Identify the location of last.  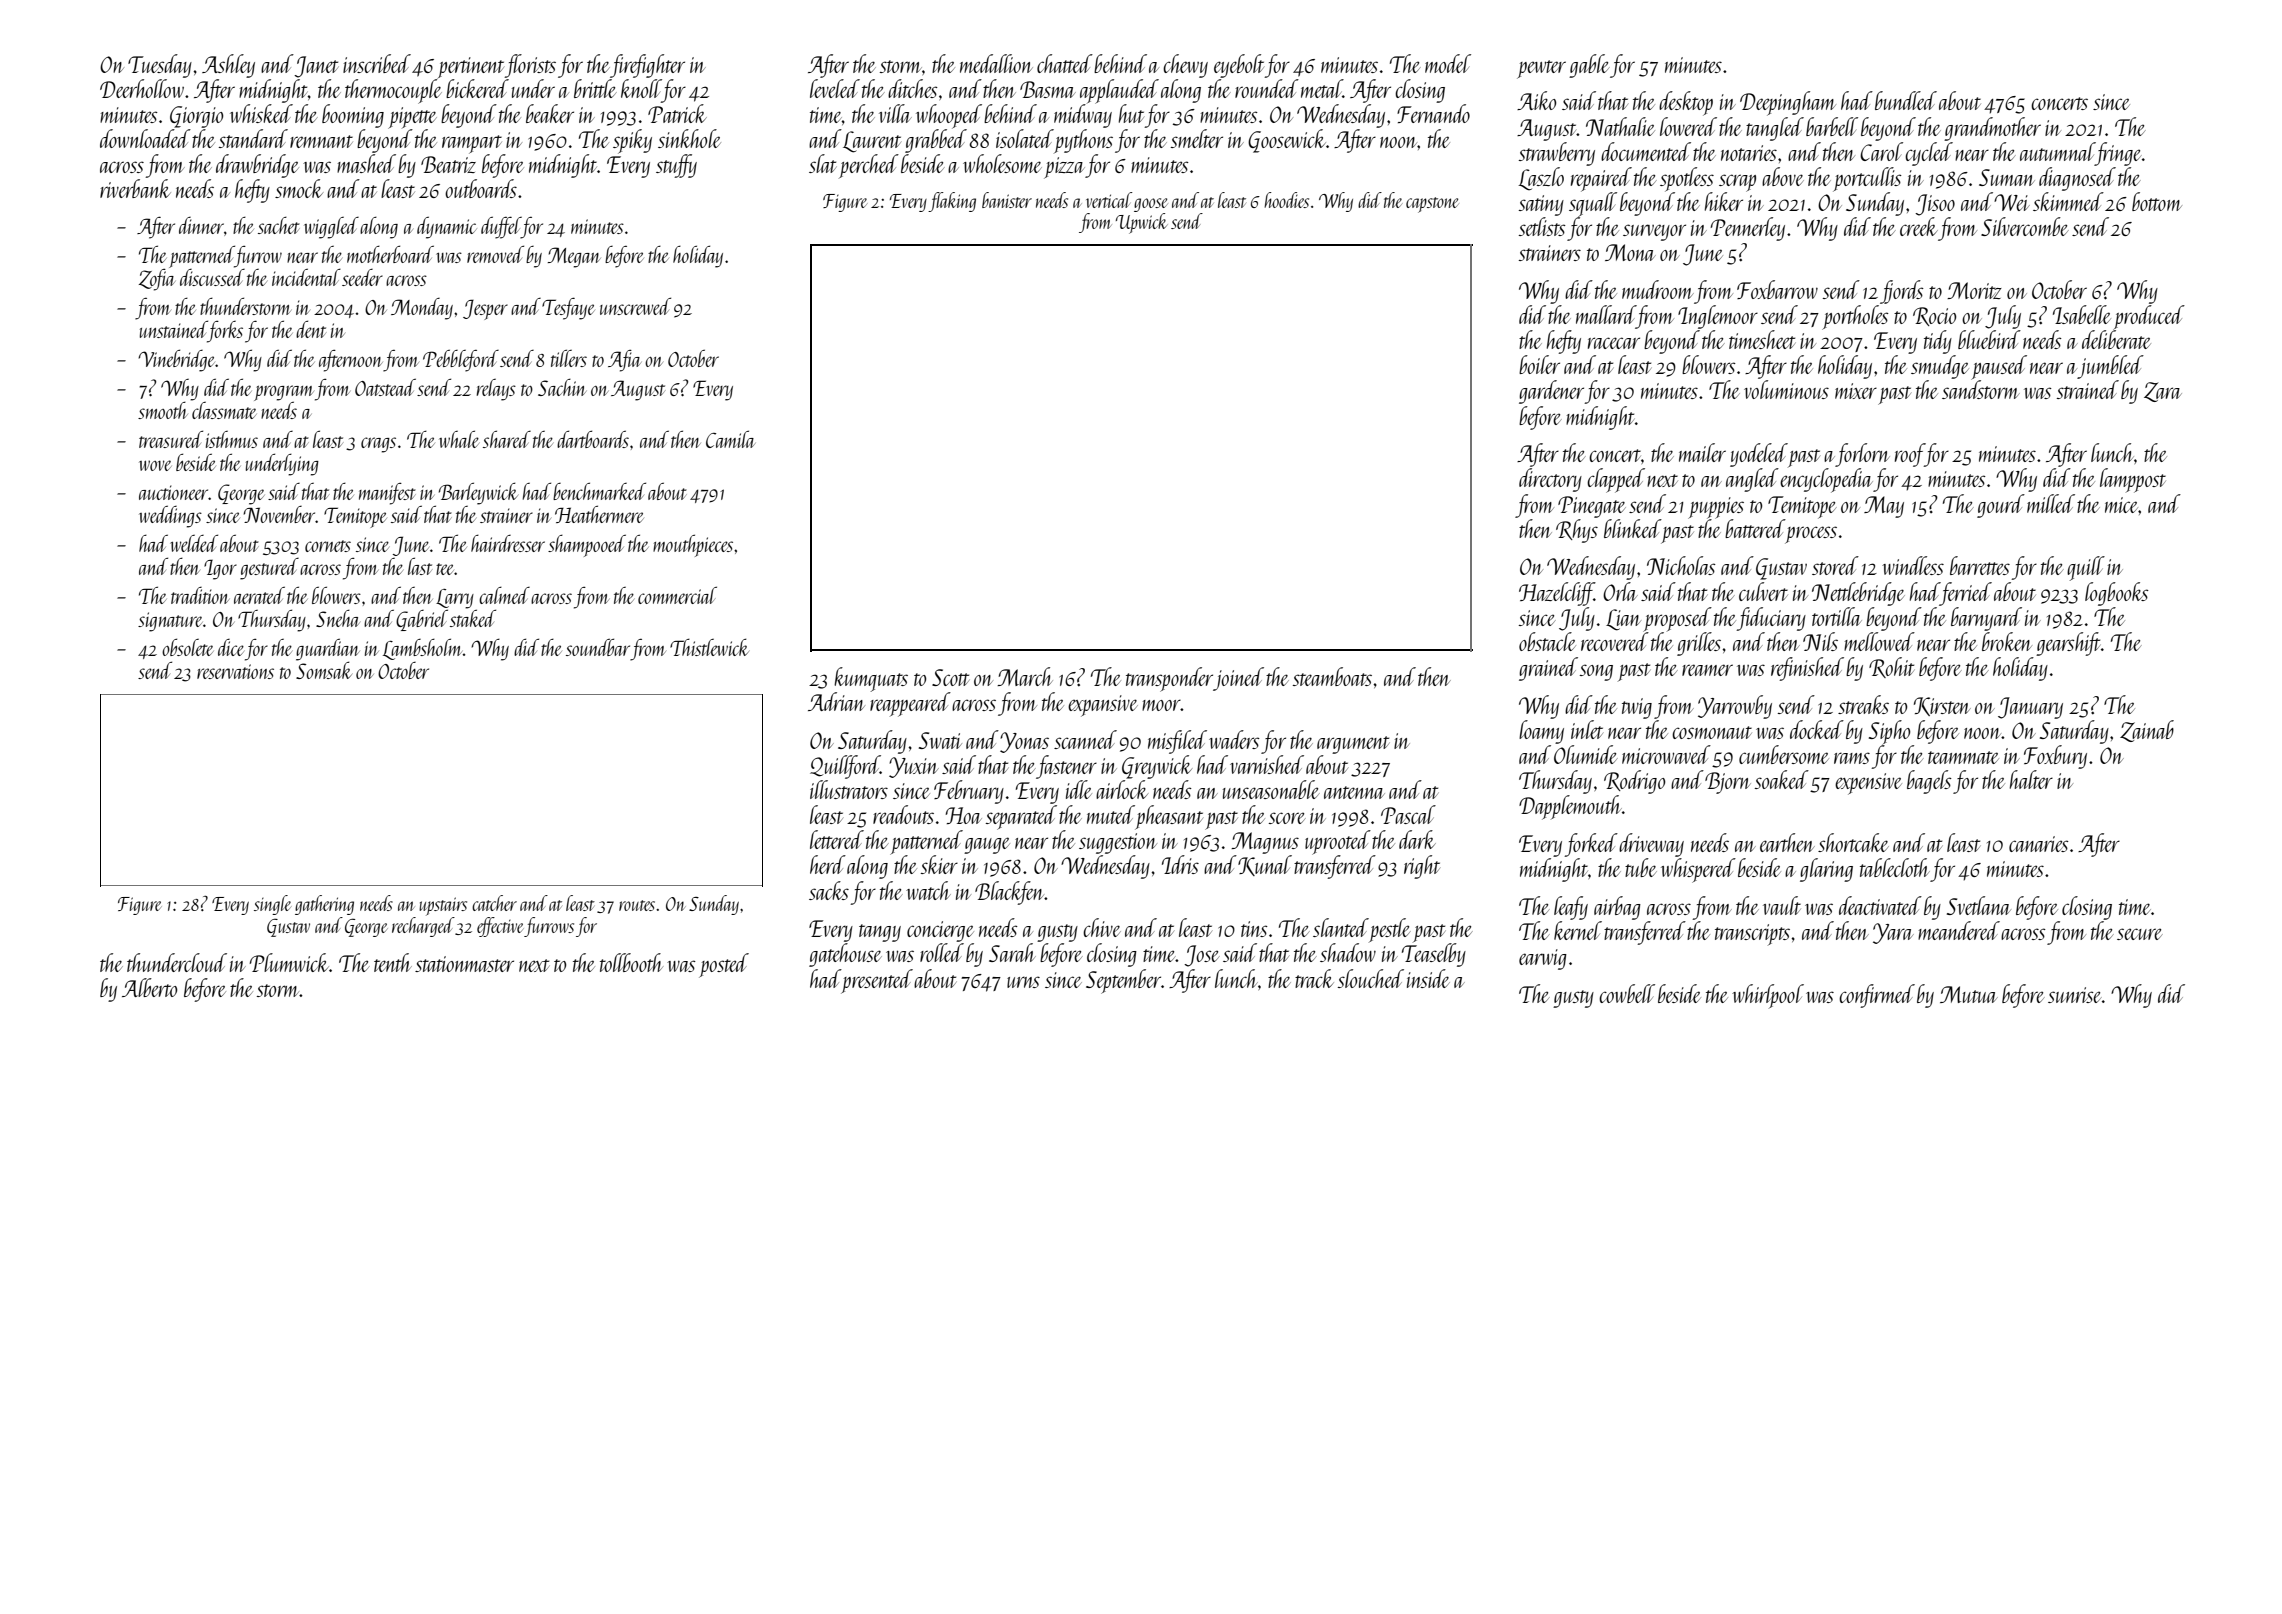
(420, 566).
